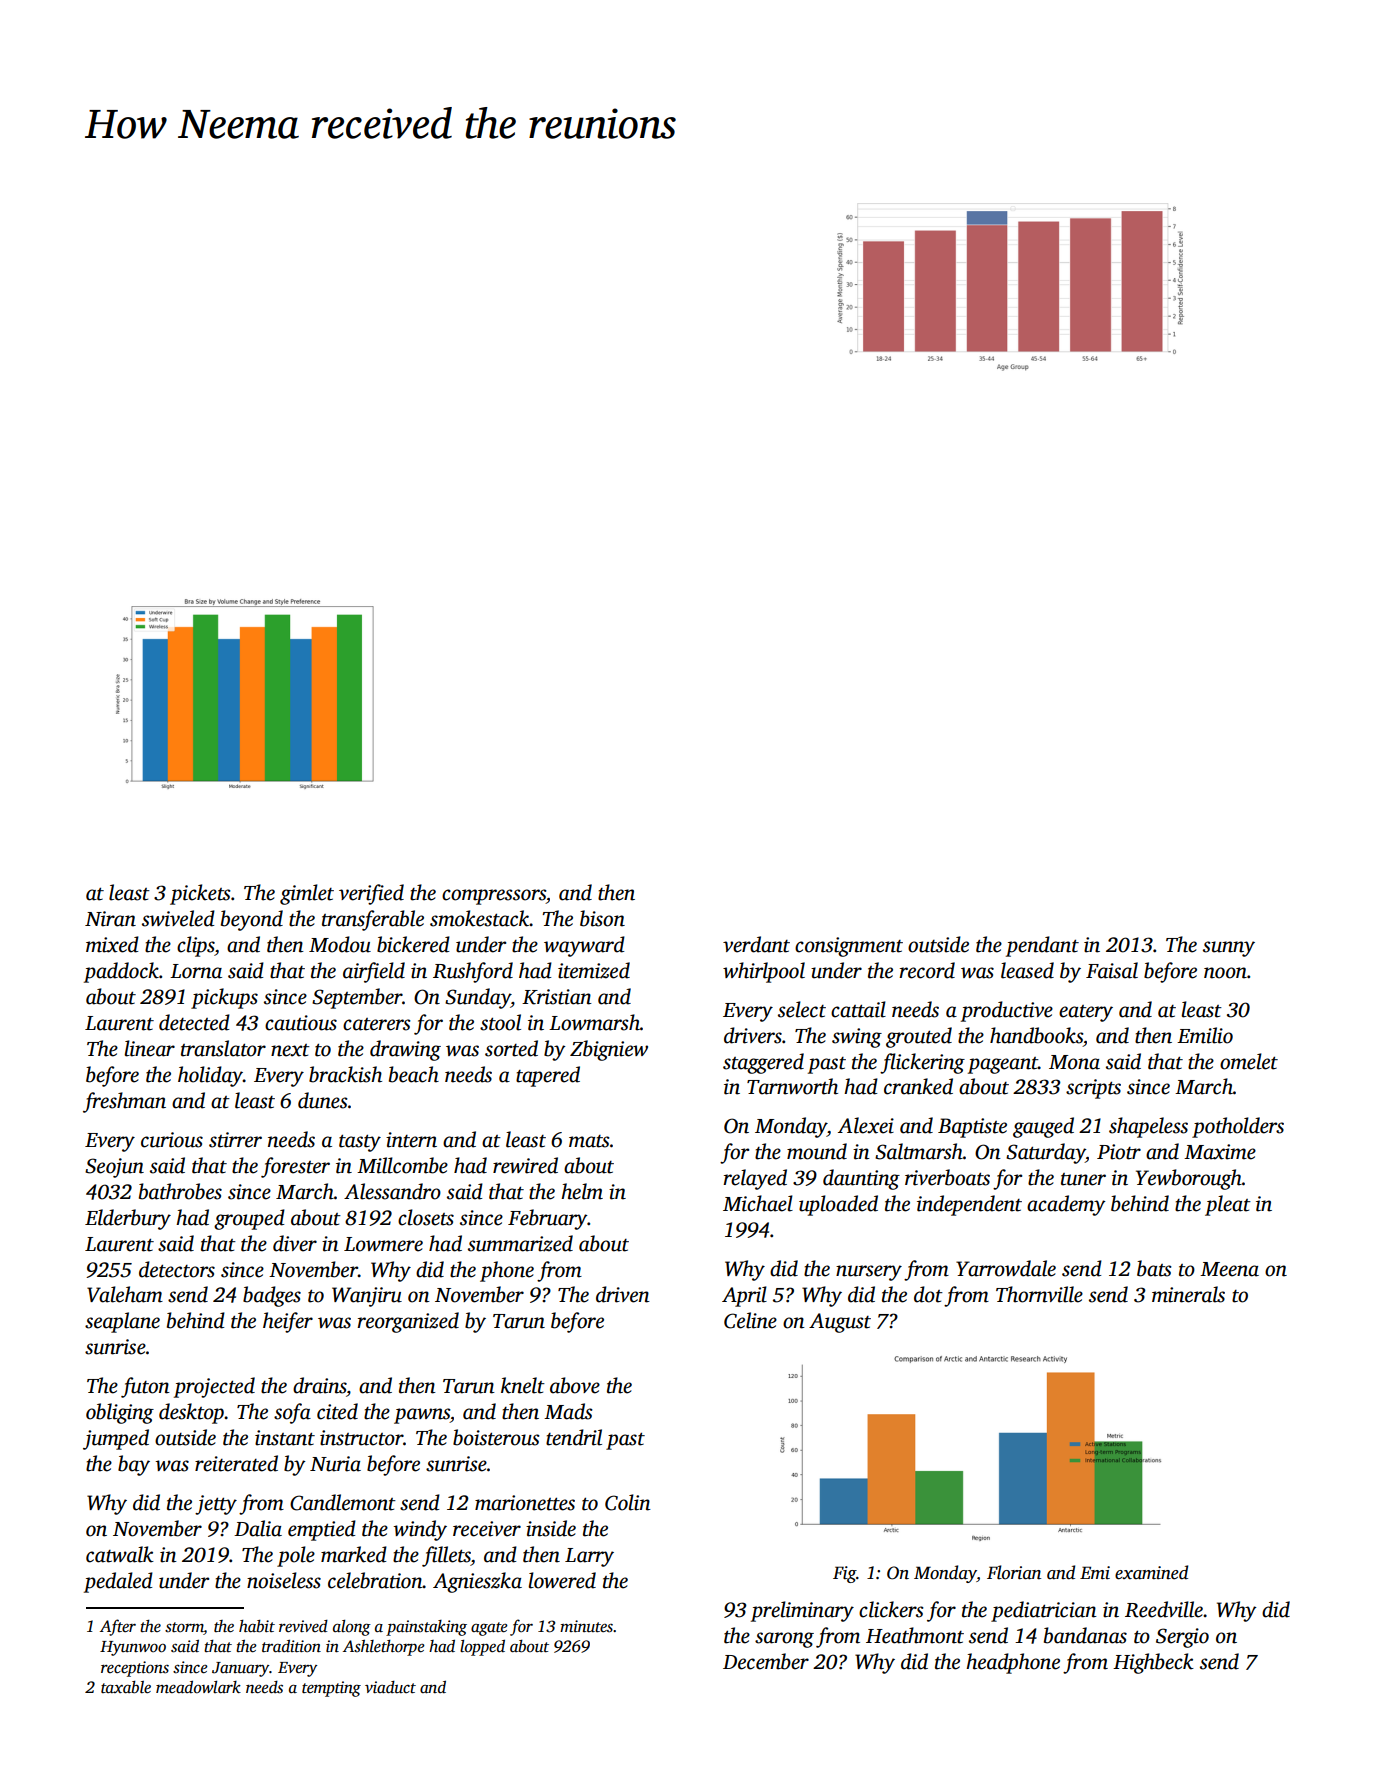  What do you see at coordinates (548, 1076) in the document?
I see `tapered` at bounding box center [548, 1076].
